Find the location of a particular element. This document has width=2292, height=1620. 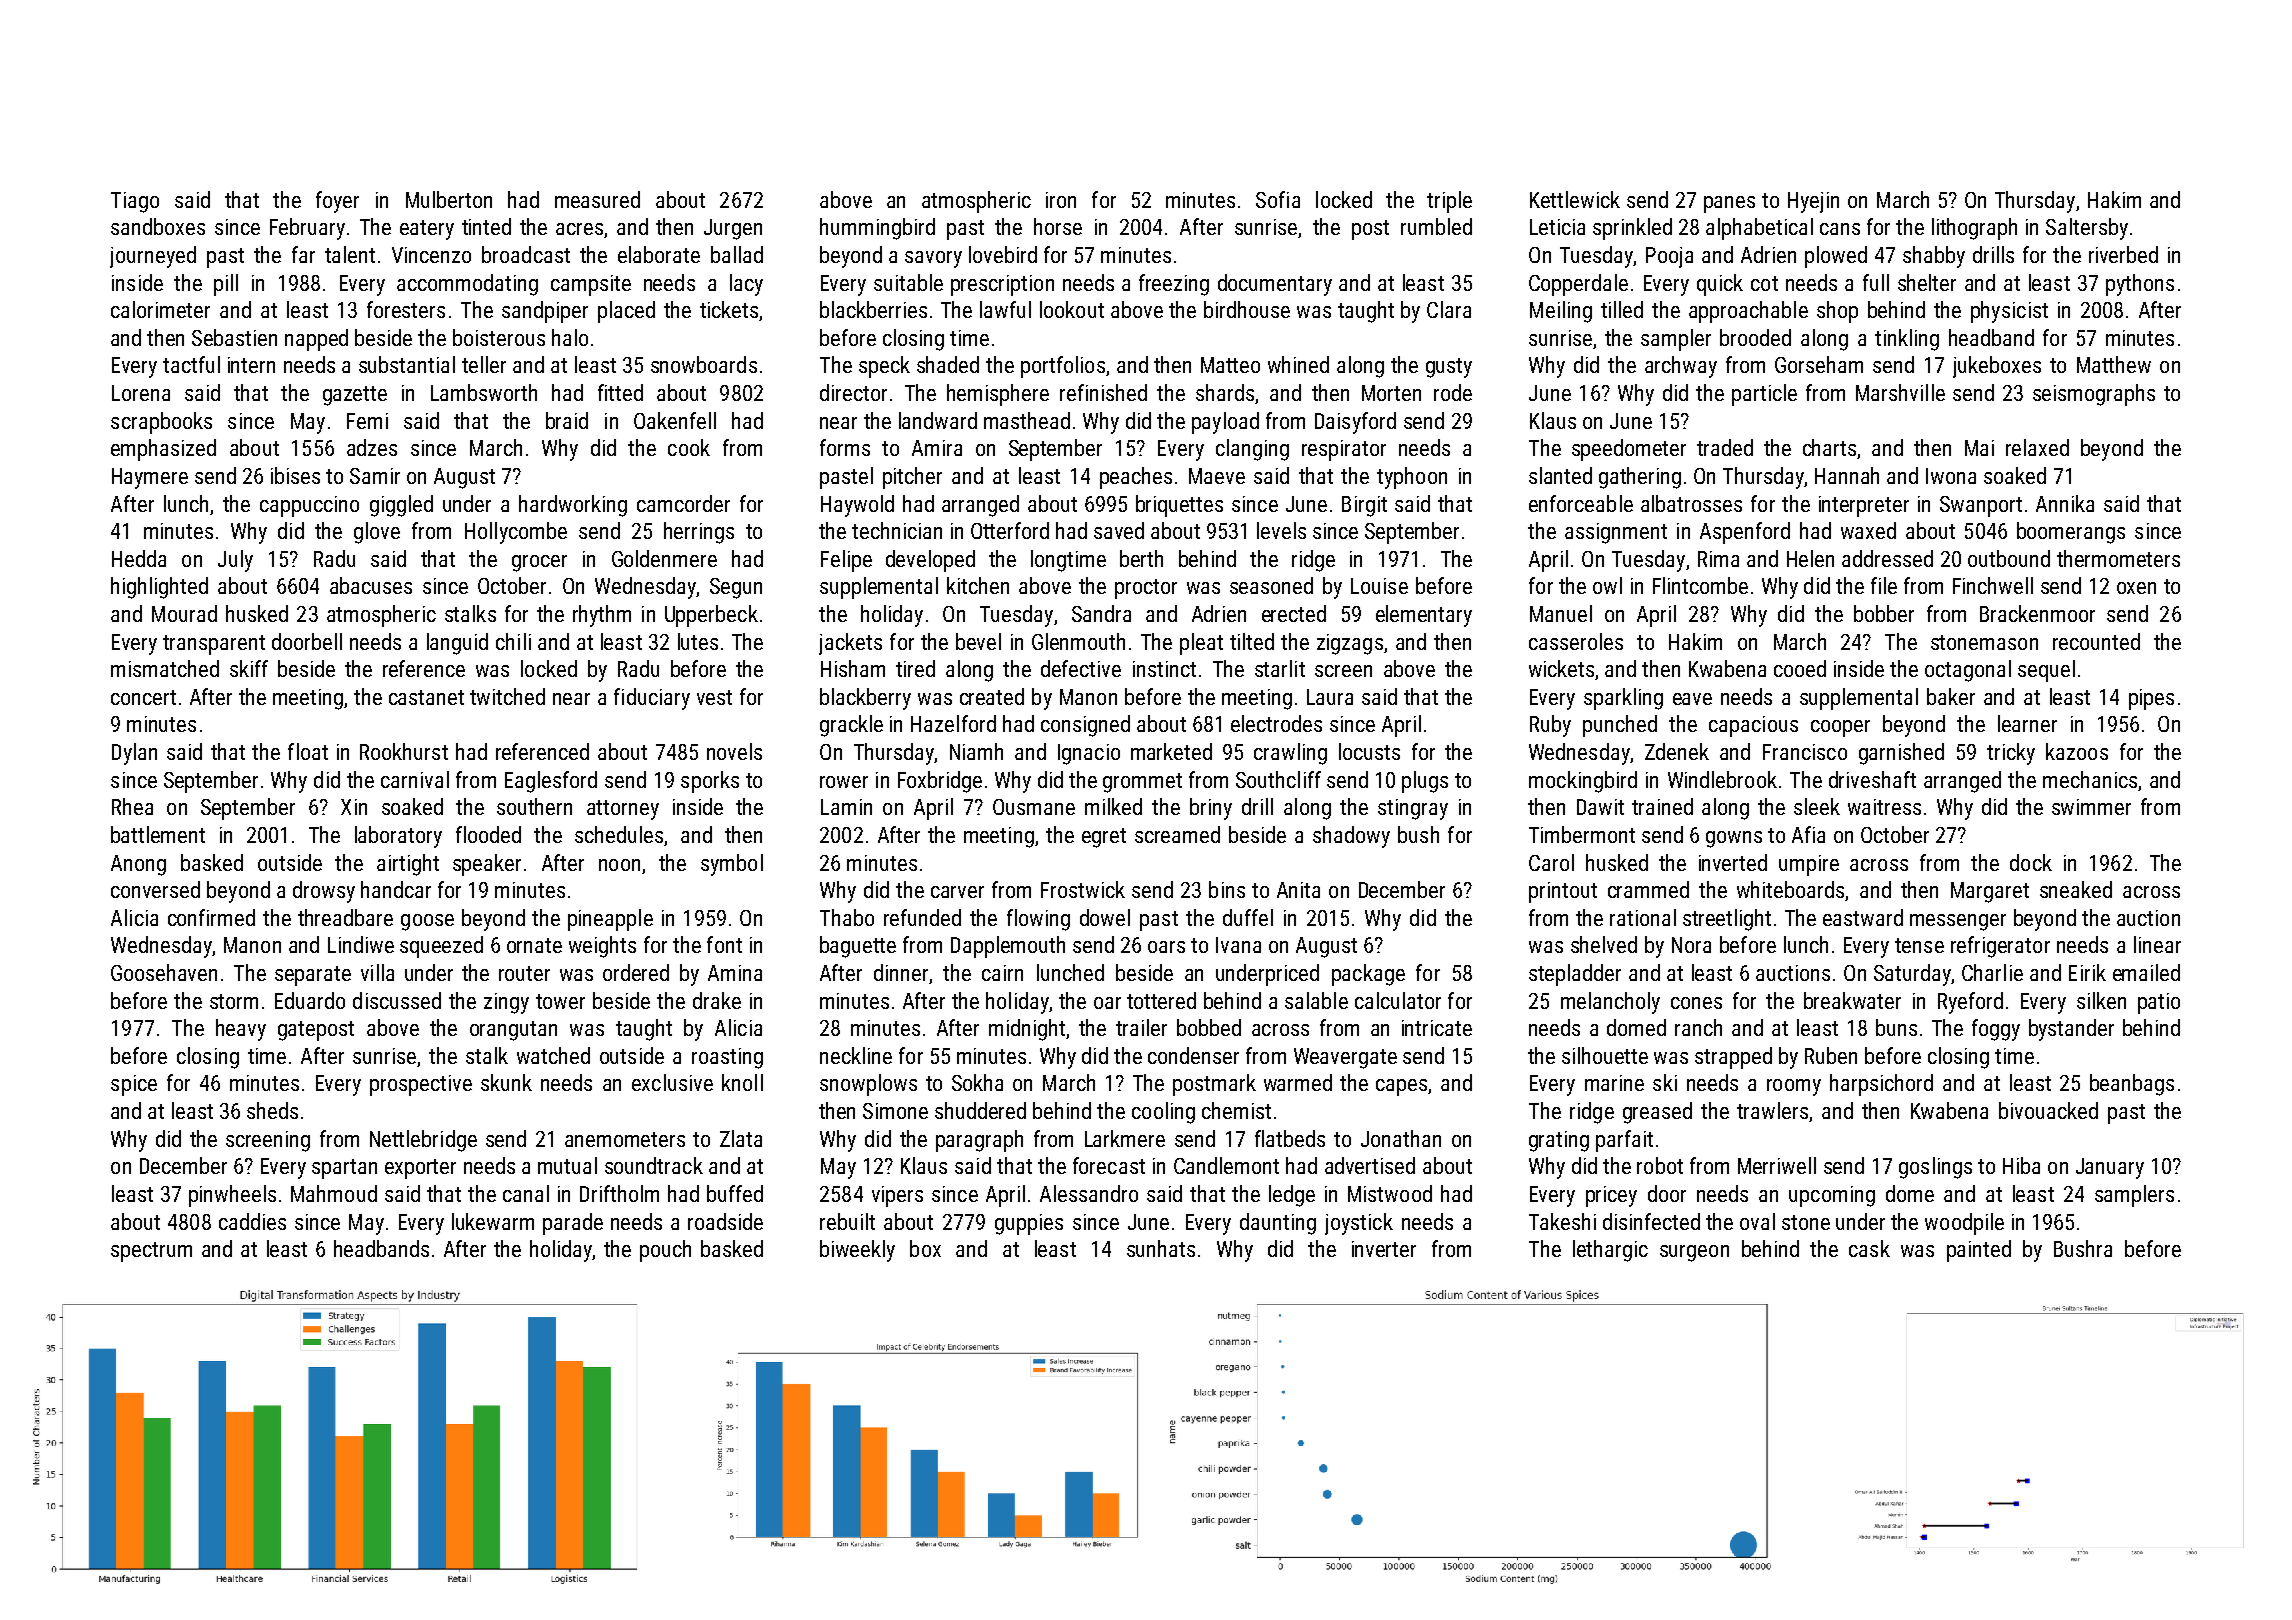

spectrum is located at coordinates (151, 1252).
